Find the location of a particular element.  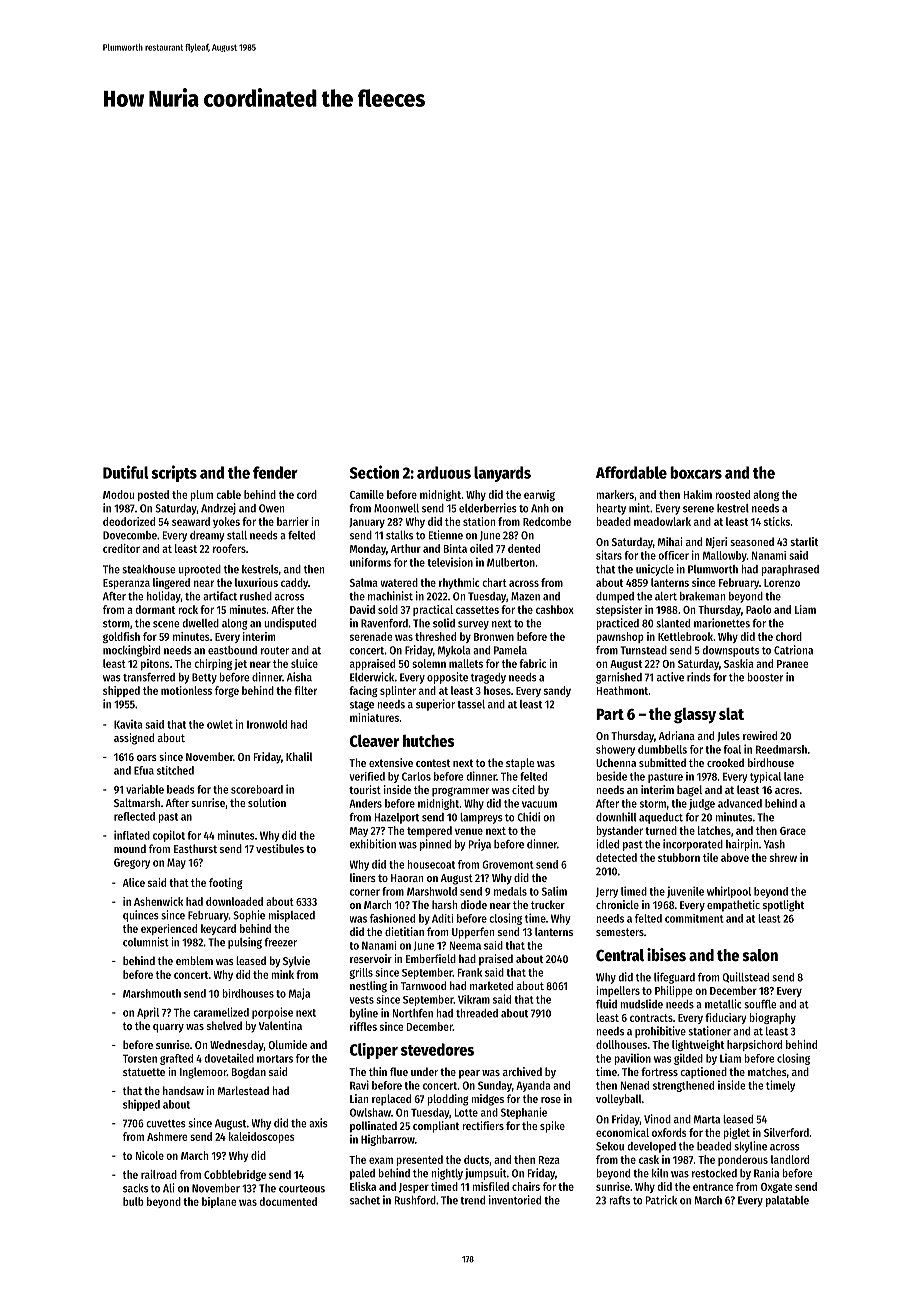

deodorized is located at coordinates (129, 521).
